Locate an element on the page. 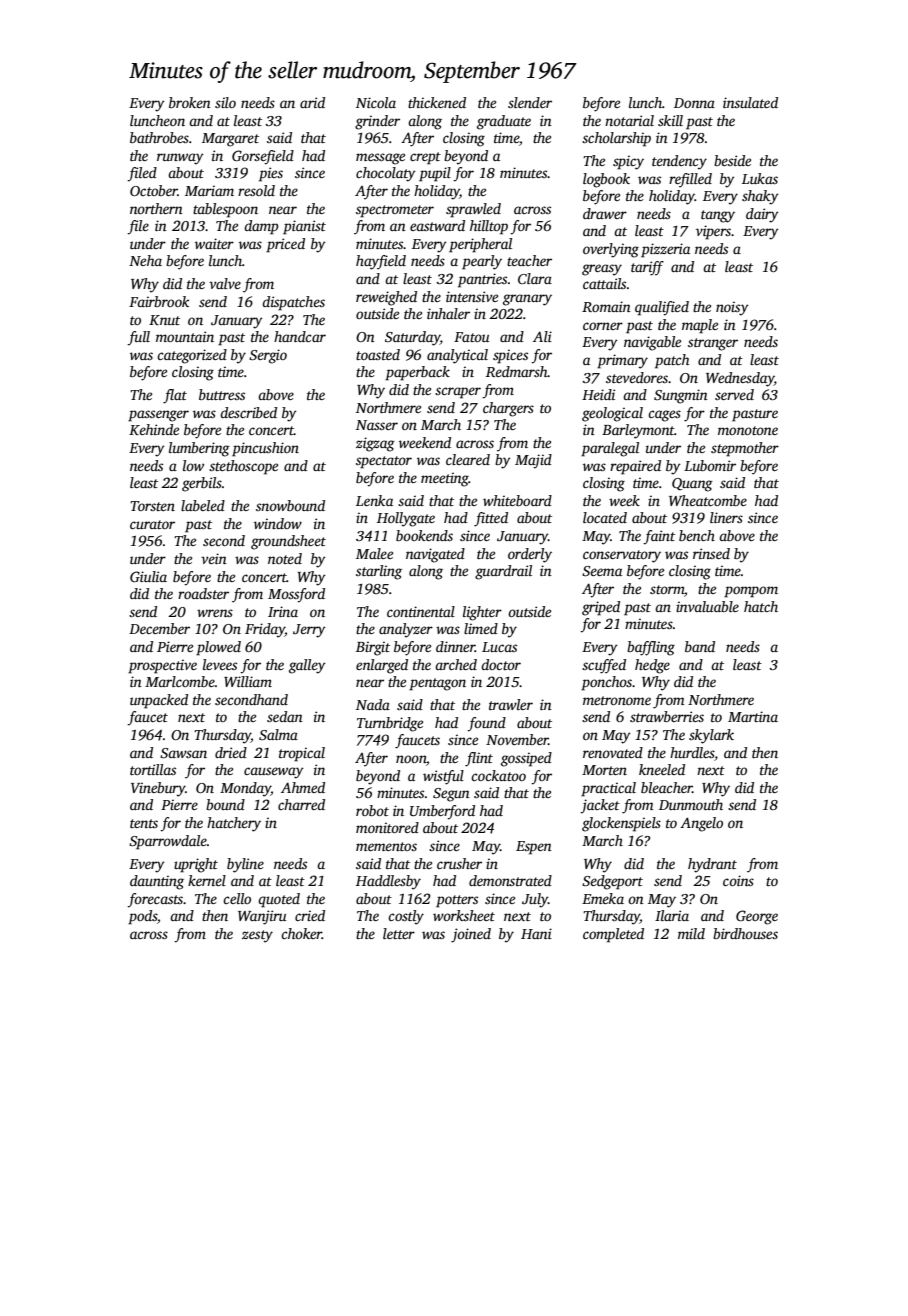  described is located at coordinates (248, 412).
